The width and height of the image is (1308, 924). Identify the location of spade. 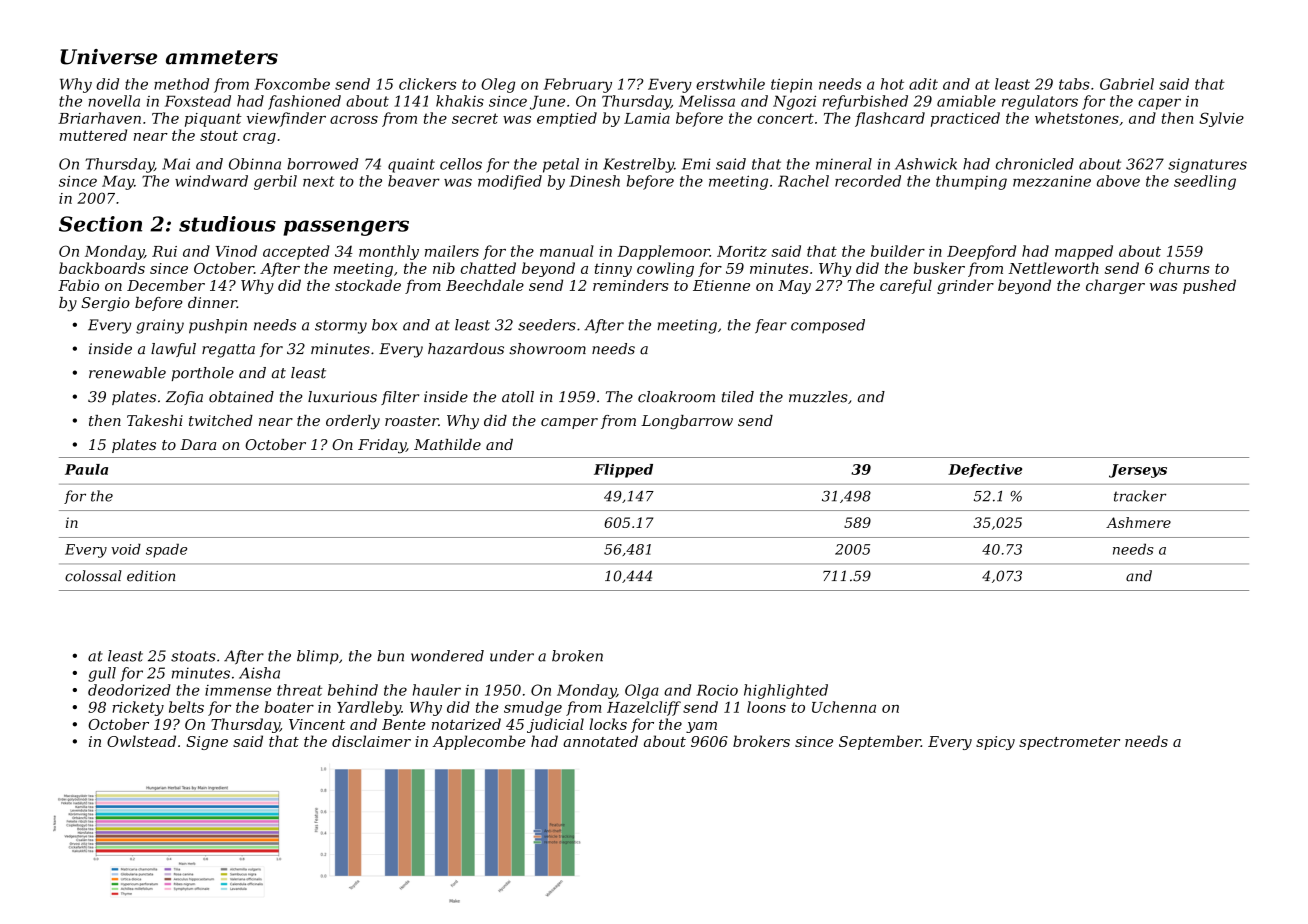
(166, 550).
